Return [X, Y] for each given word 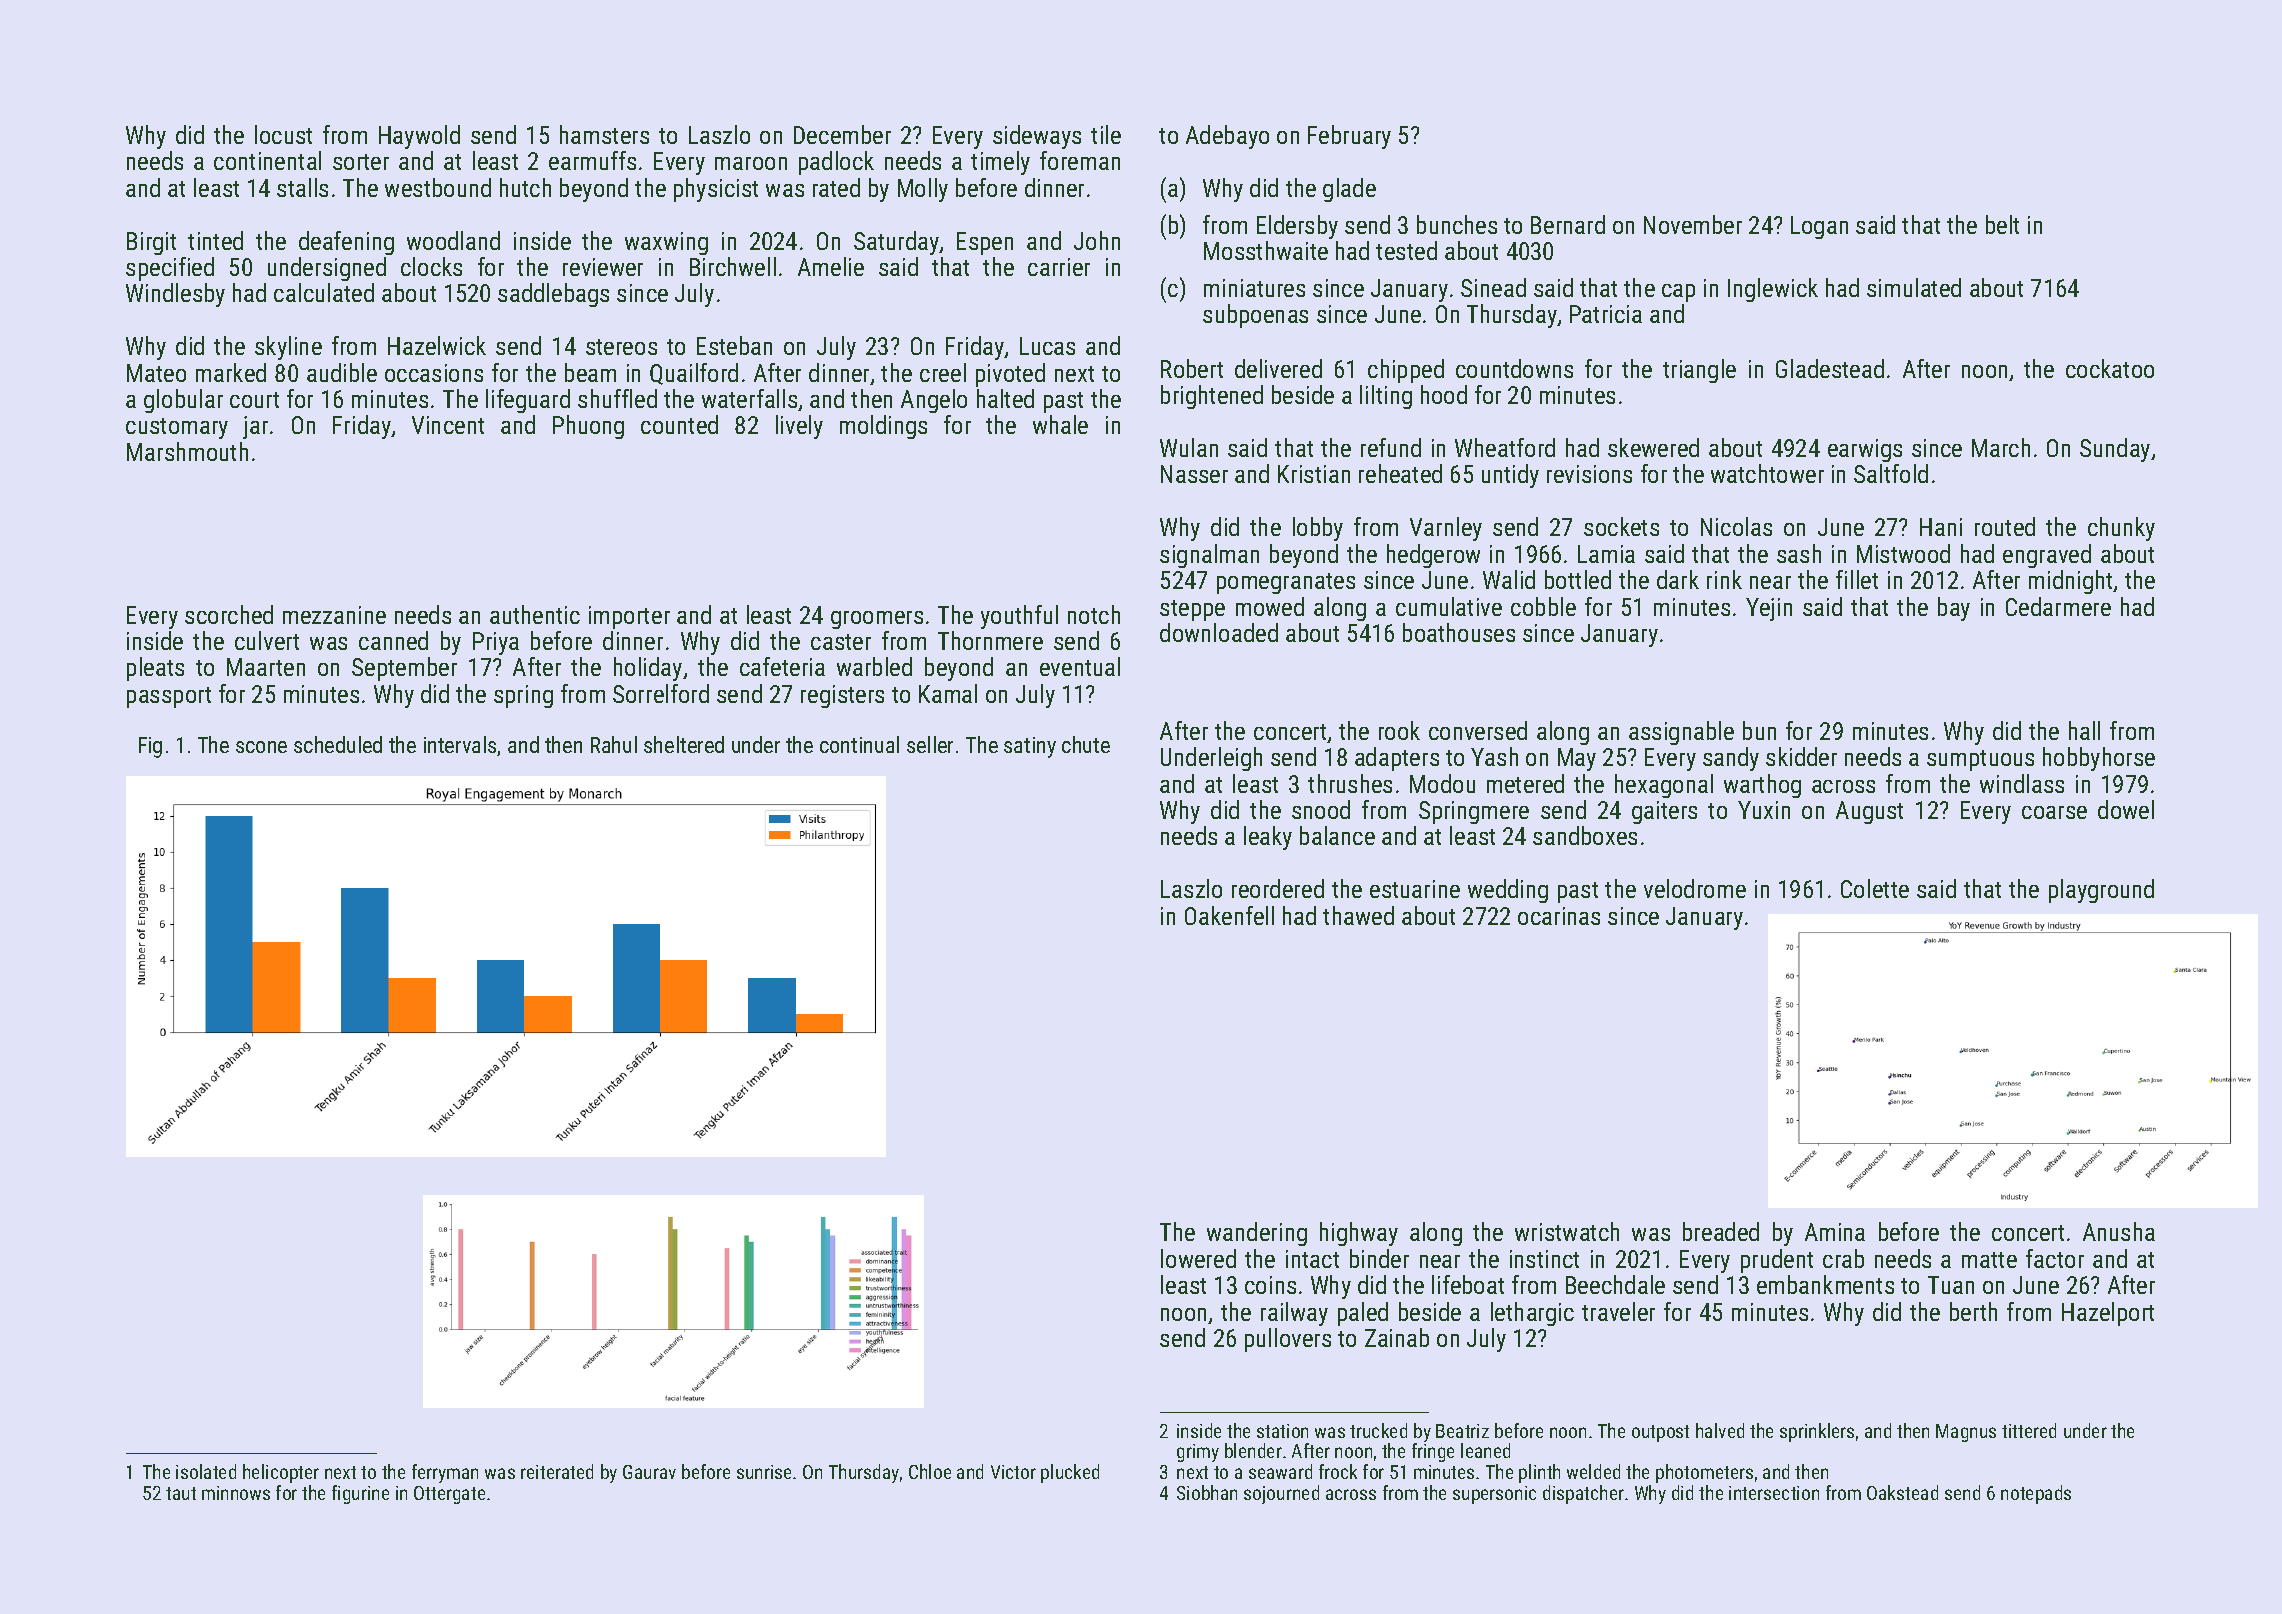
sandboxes [1585, 835]
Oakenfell [1229, 915]
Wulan [1189, 447]
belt [2002, 224]
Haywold [419, 137]
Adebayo [1227, 137]
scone [261, 747]
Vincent [448, 425]
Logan [1819, 227]
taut [181, 1493]
